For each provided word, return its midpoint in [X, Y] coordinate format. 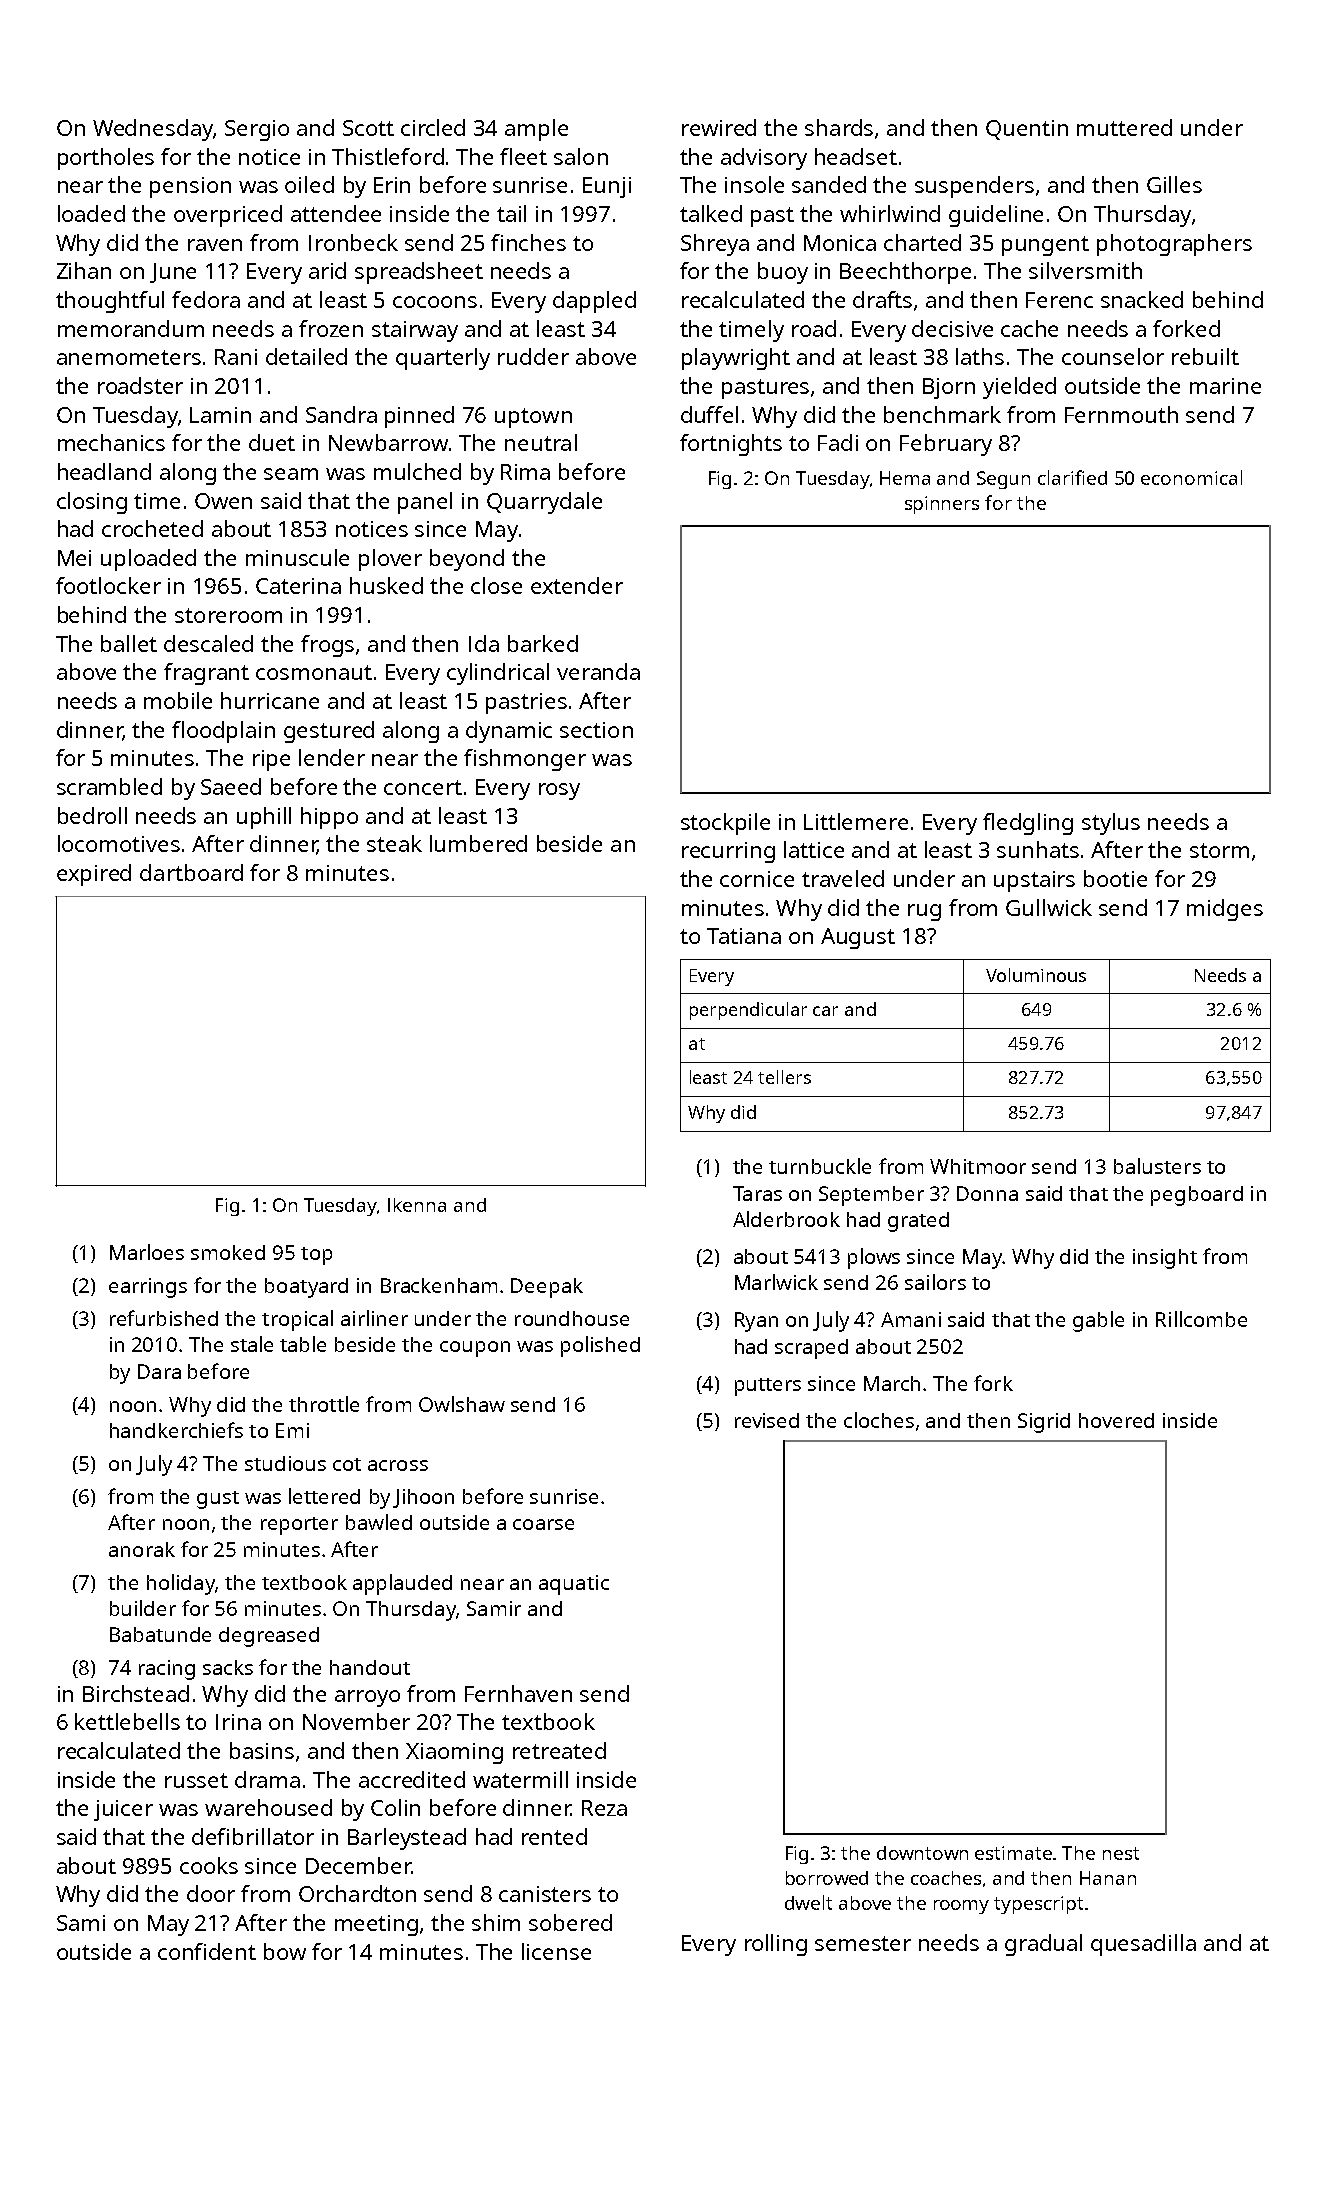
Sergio [257, 130]
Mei [74, 558]
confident [207, 1951]
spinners [942, 505]
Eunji [607, 187]
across [398, 1465]
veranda [598, 671]
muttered [1124, 127]
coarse [543, 1524]
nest [1121, 1853]
